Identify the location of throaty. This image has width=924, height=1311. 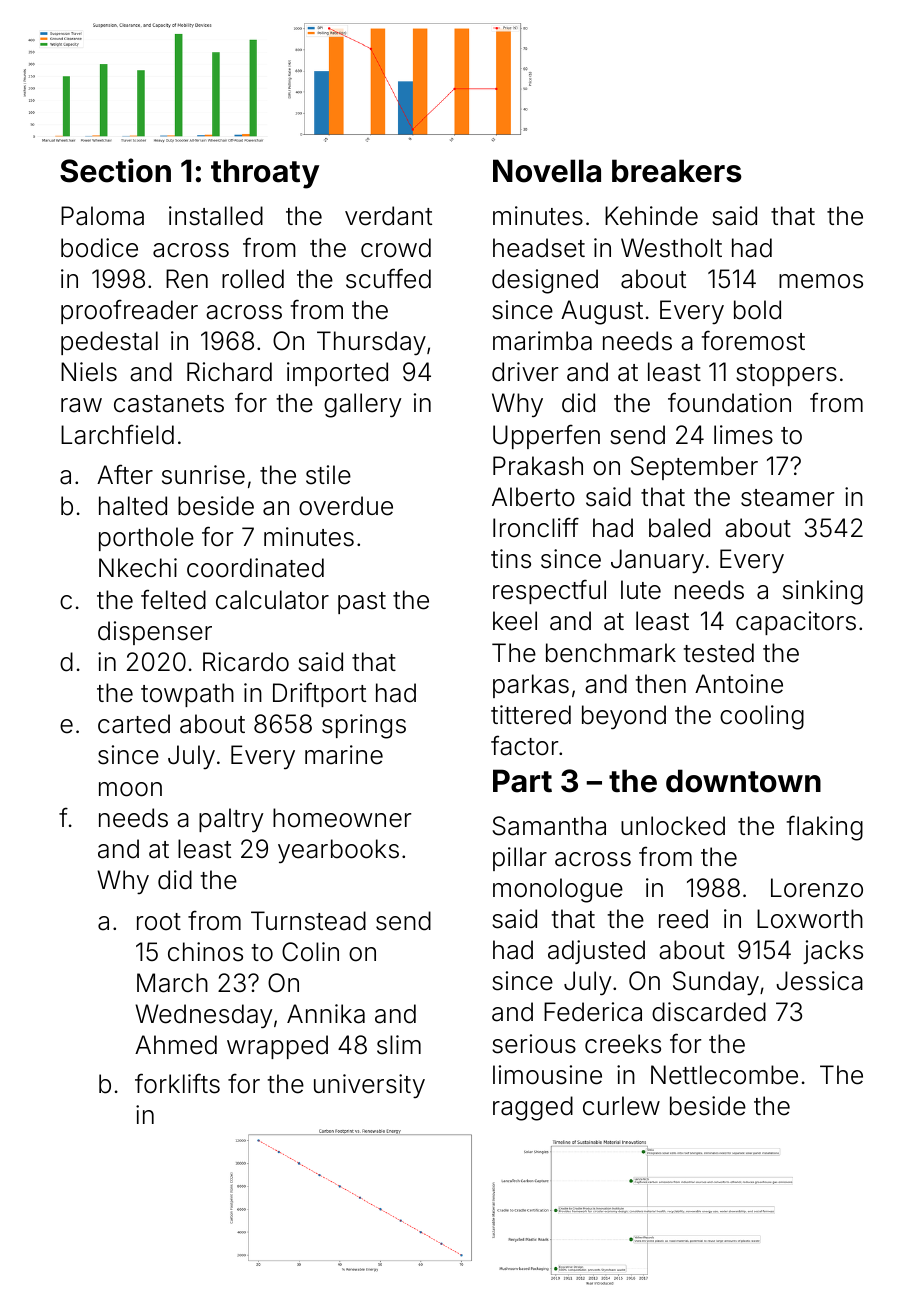
(265, 174).
